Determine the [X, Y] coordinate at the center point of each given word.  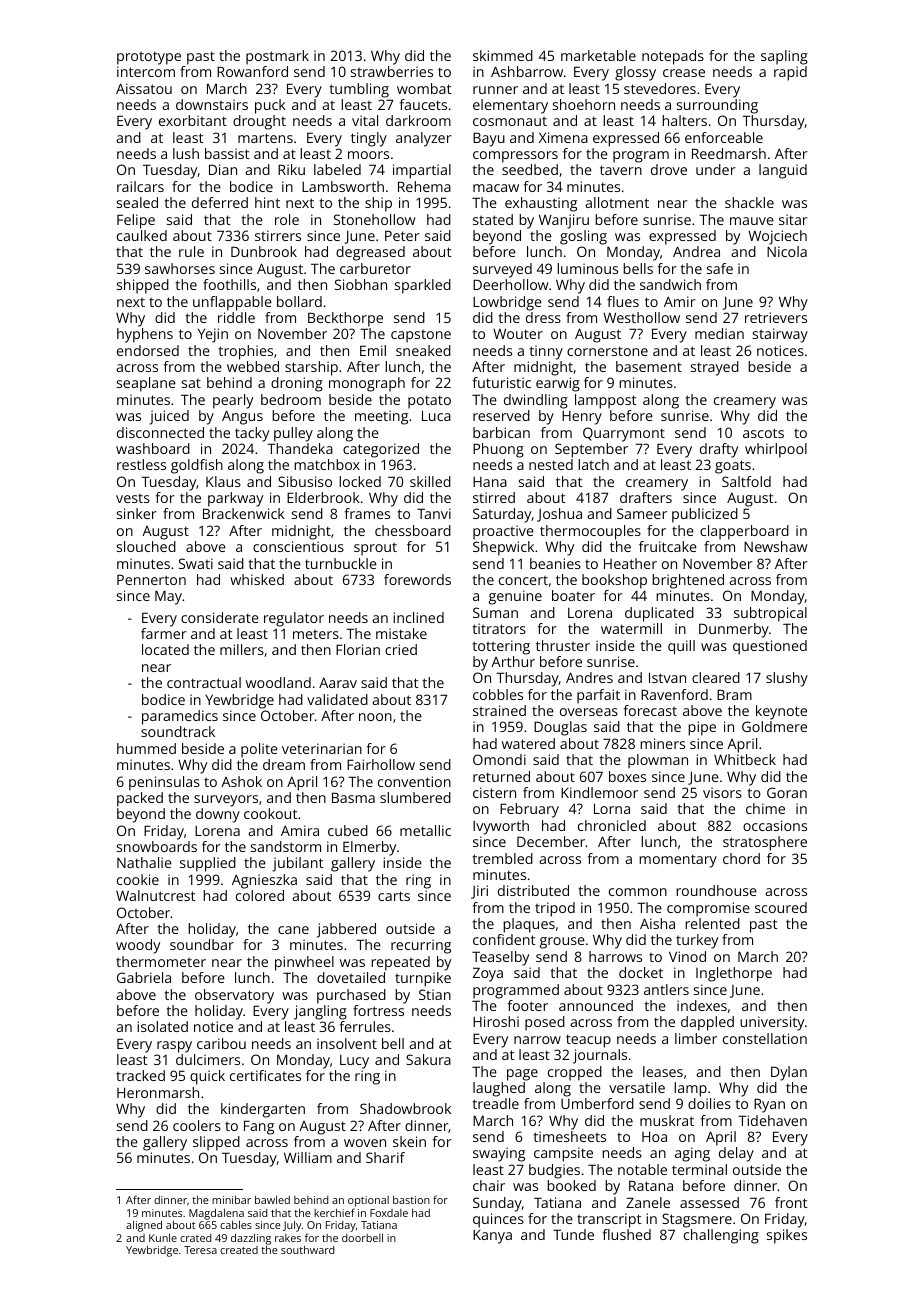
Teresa [200, 1250]
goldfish [197, 466]
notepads [673, 57]
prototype [149, 58]
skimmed [503, 55]
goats [733, 467]
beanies [555, 563]
